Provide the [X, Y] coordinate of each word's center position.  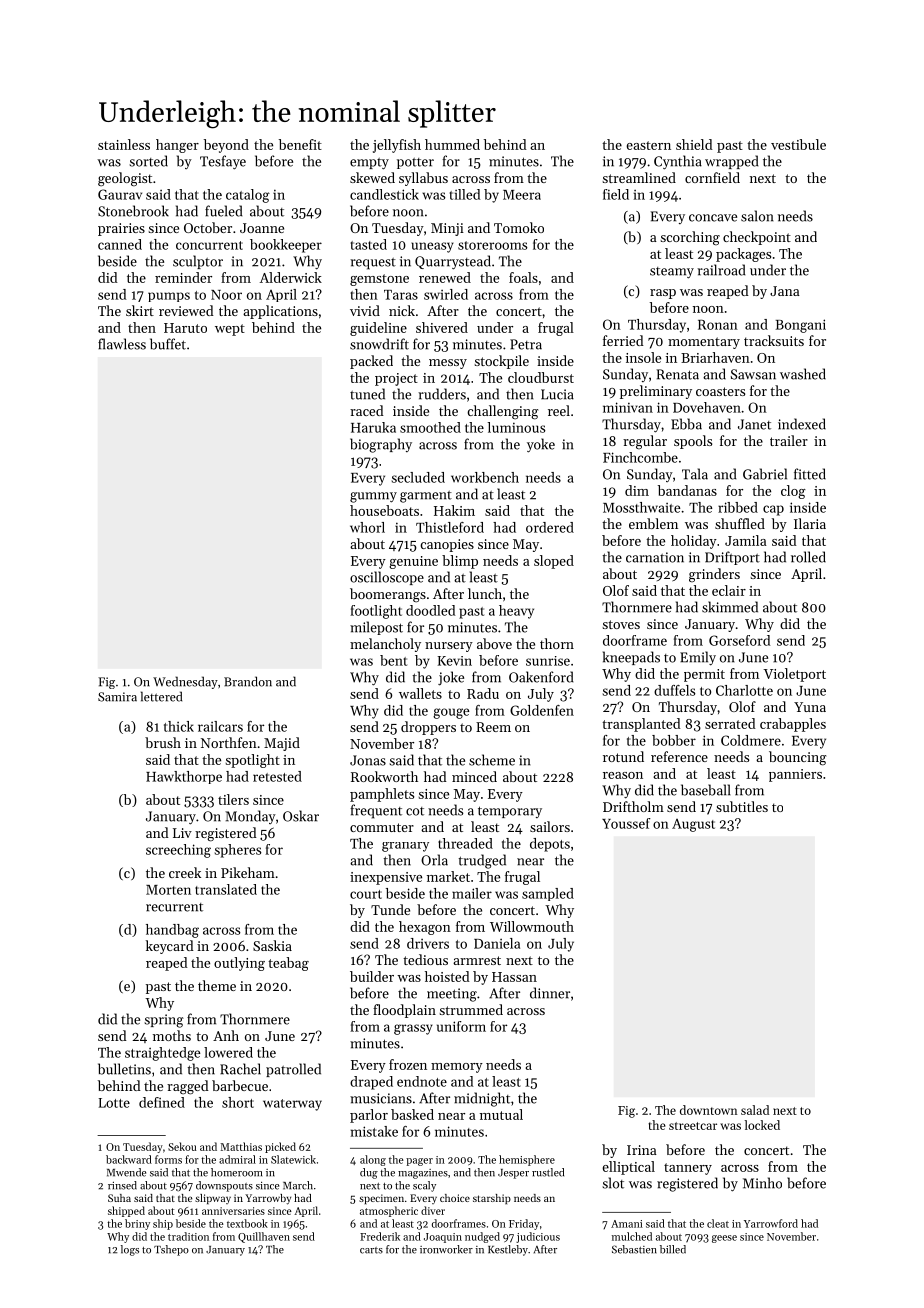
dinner [550, 993]
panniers [795, 775]
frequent [376, 811]
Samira [117, 697]
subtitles [742, 806]
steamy [672, 273]
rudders [442, 394]
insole [643, 357]
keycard [170, 947]
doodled [430, 610]
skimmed [730, 607]
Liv [182, 833]
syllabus [423, 179]
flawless [122, 344]
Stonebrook [133, 211]
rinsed [122, 1185]
